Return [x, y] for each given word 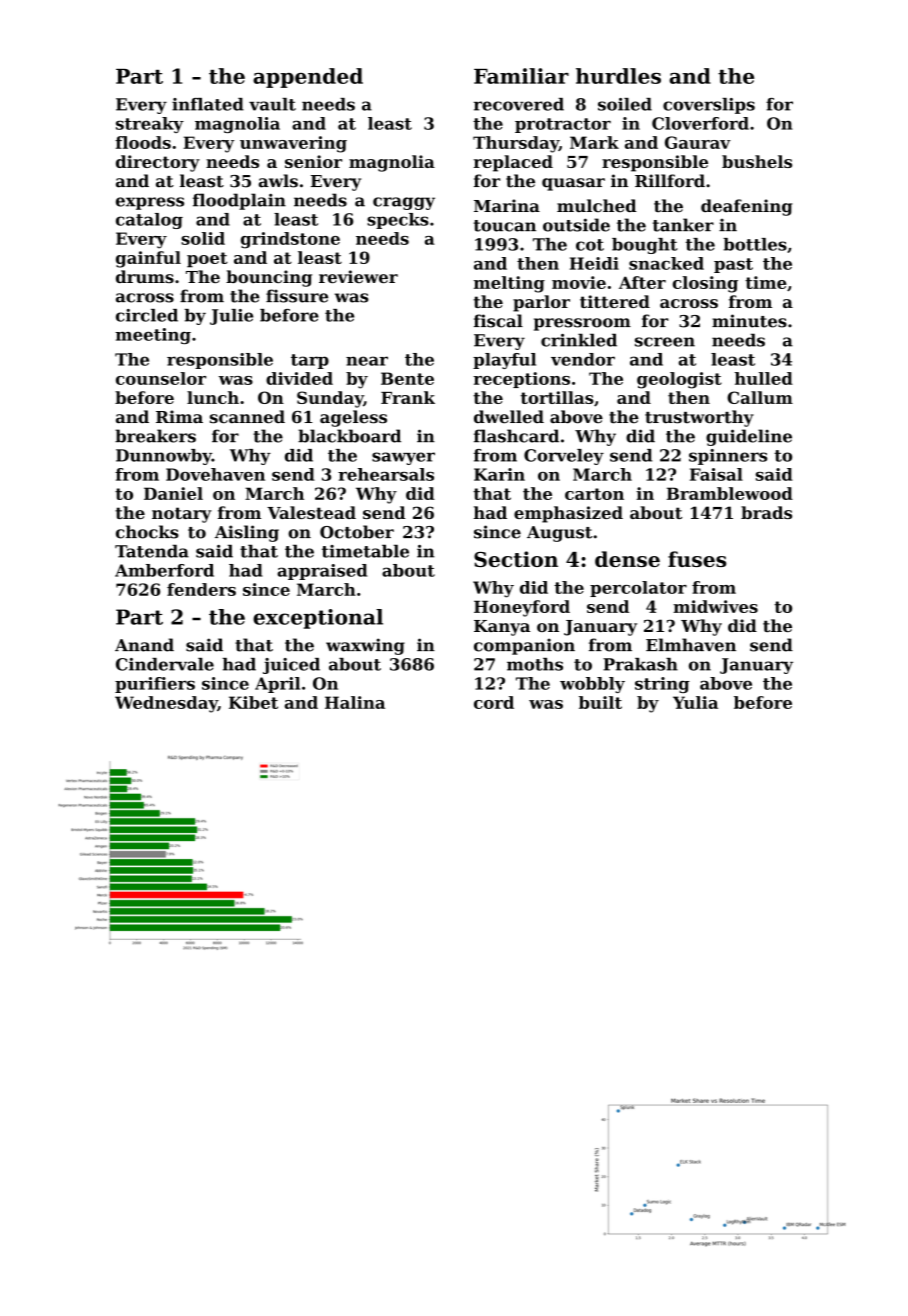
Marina [507, 206]
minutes [749, 321]
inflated [208, 104]
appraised [322, 572]
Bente [407, 378]
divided [299, 378]
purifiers [155, 685]
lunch [213, 397]
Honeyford [522, 608]
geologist [679, 380]
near [367, 361]
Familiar [521, 76]
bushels [757, 161]
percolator [638, 589]
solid [203, 238]
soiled [625, 104]
